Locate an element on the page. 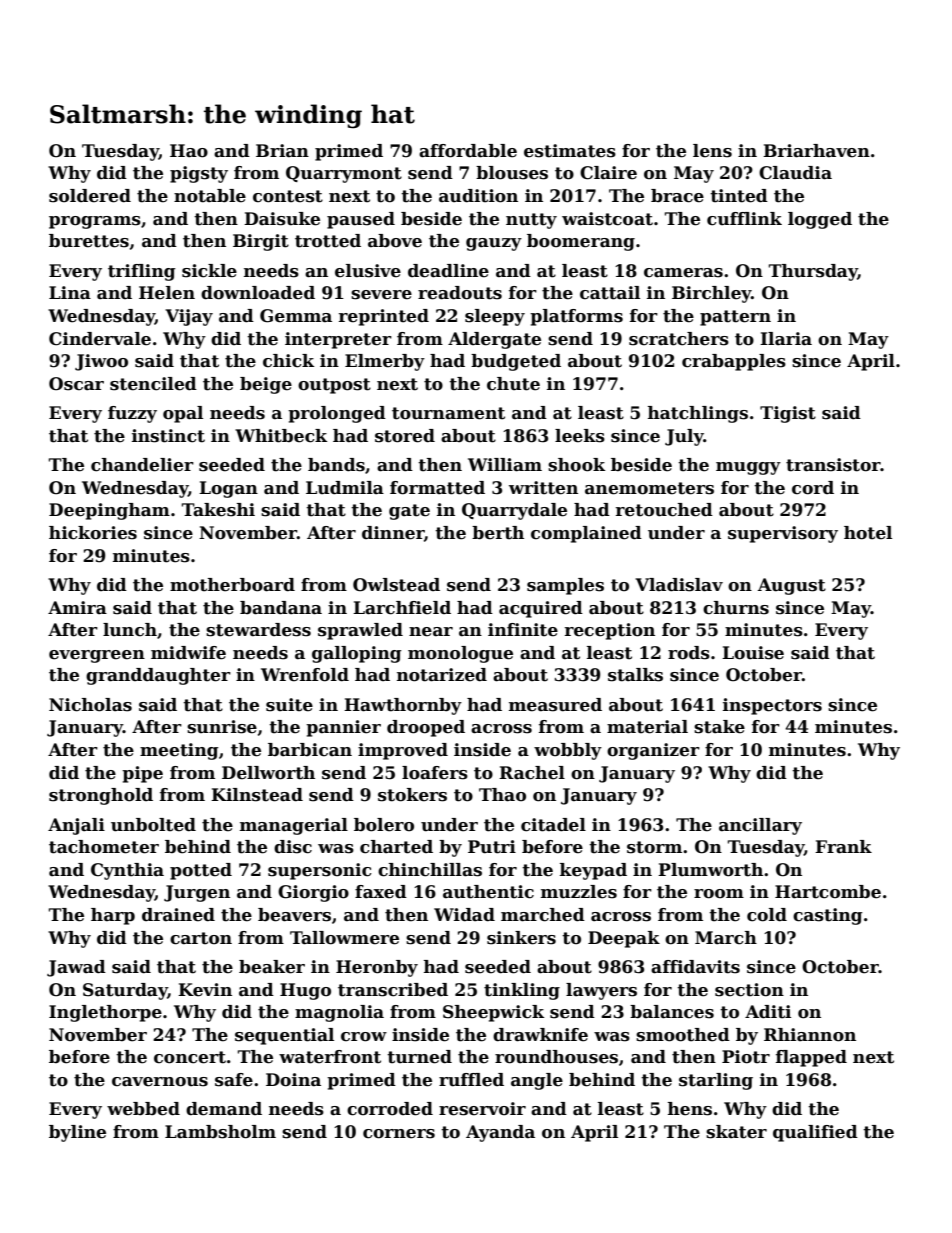 The width and height of the document is (952, 1233). byline is located at coordinates (77, 1133).
